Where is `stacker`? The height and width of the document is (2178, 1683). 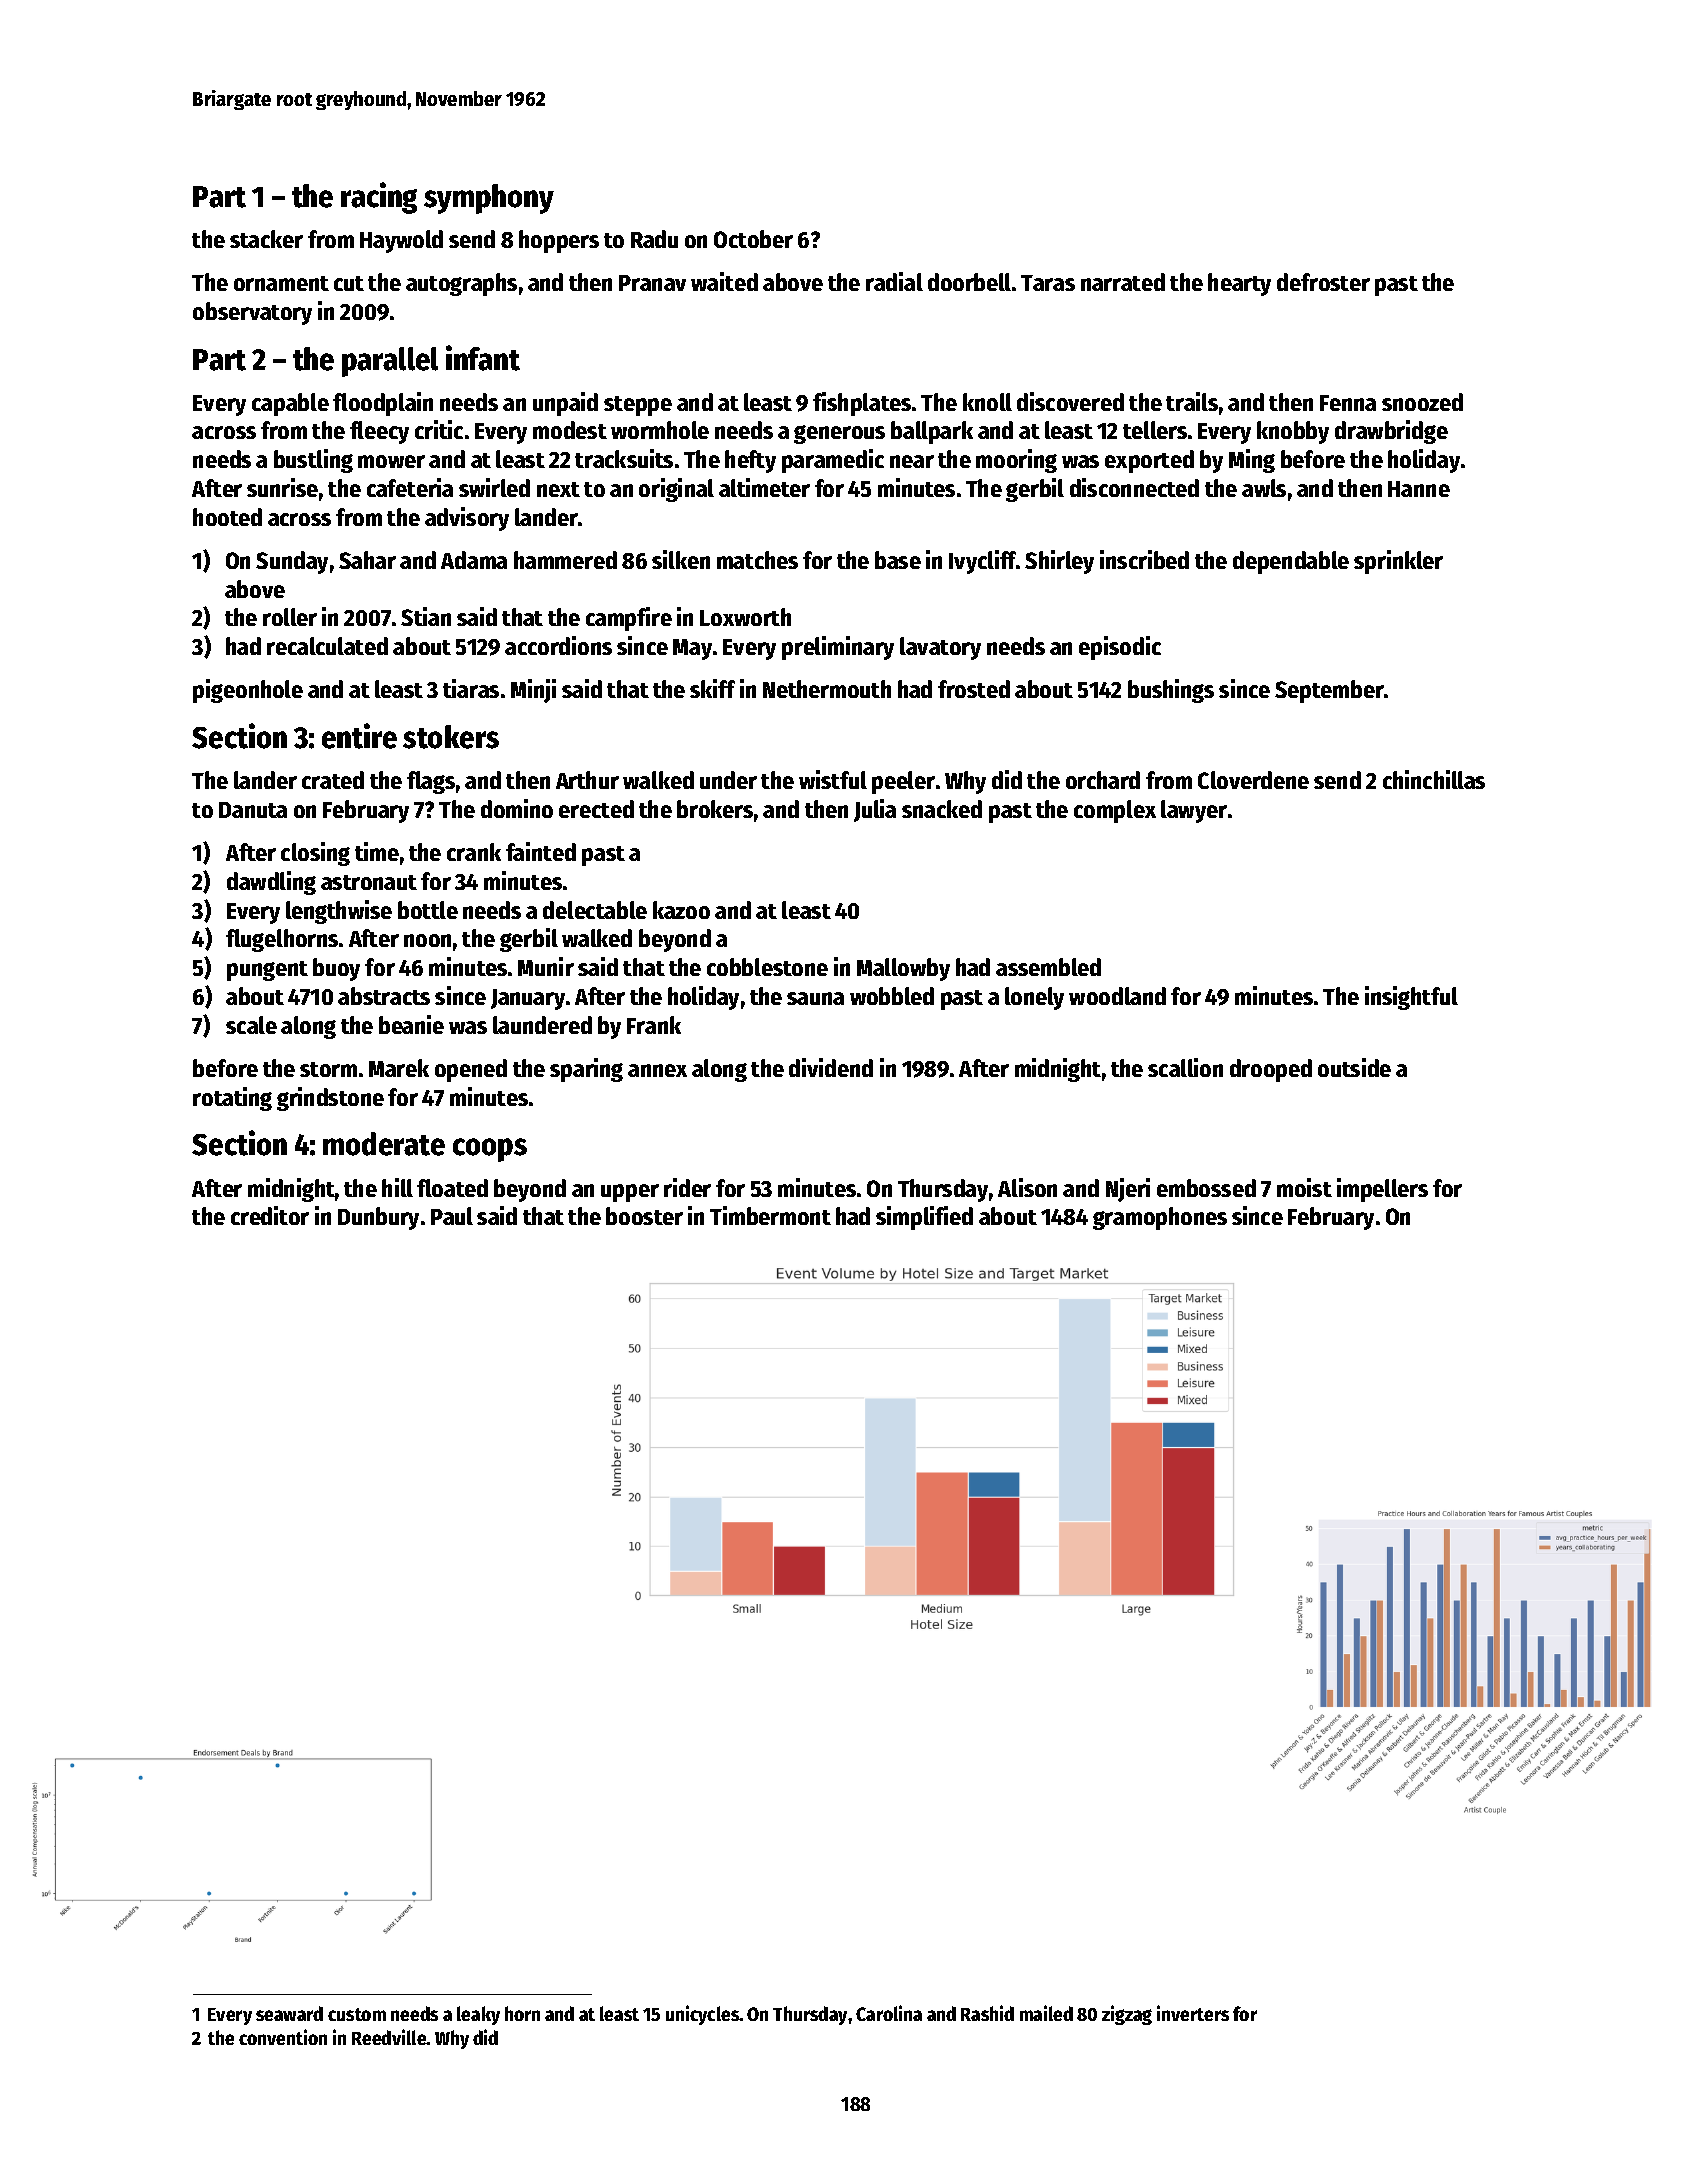 stacker is located at coordinates (266, 239).
